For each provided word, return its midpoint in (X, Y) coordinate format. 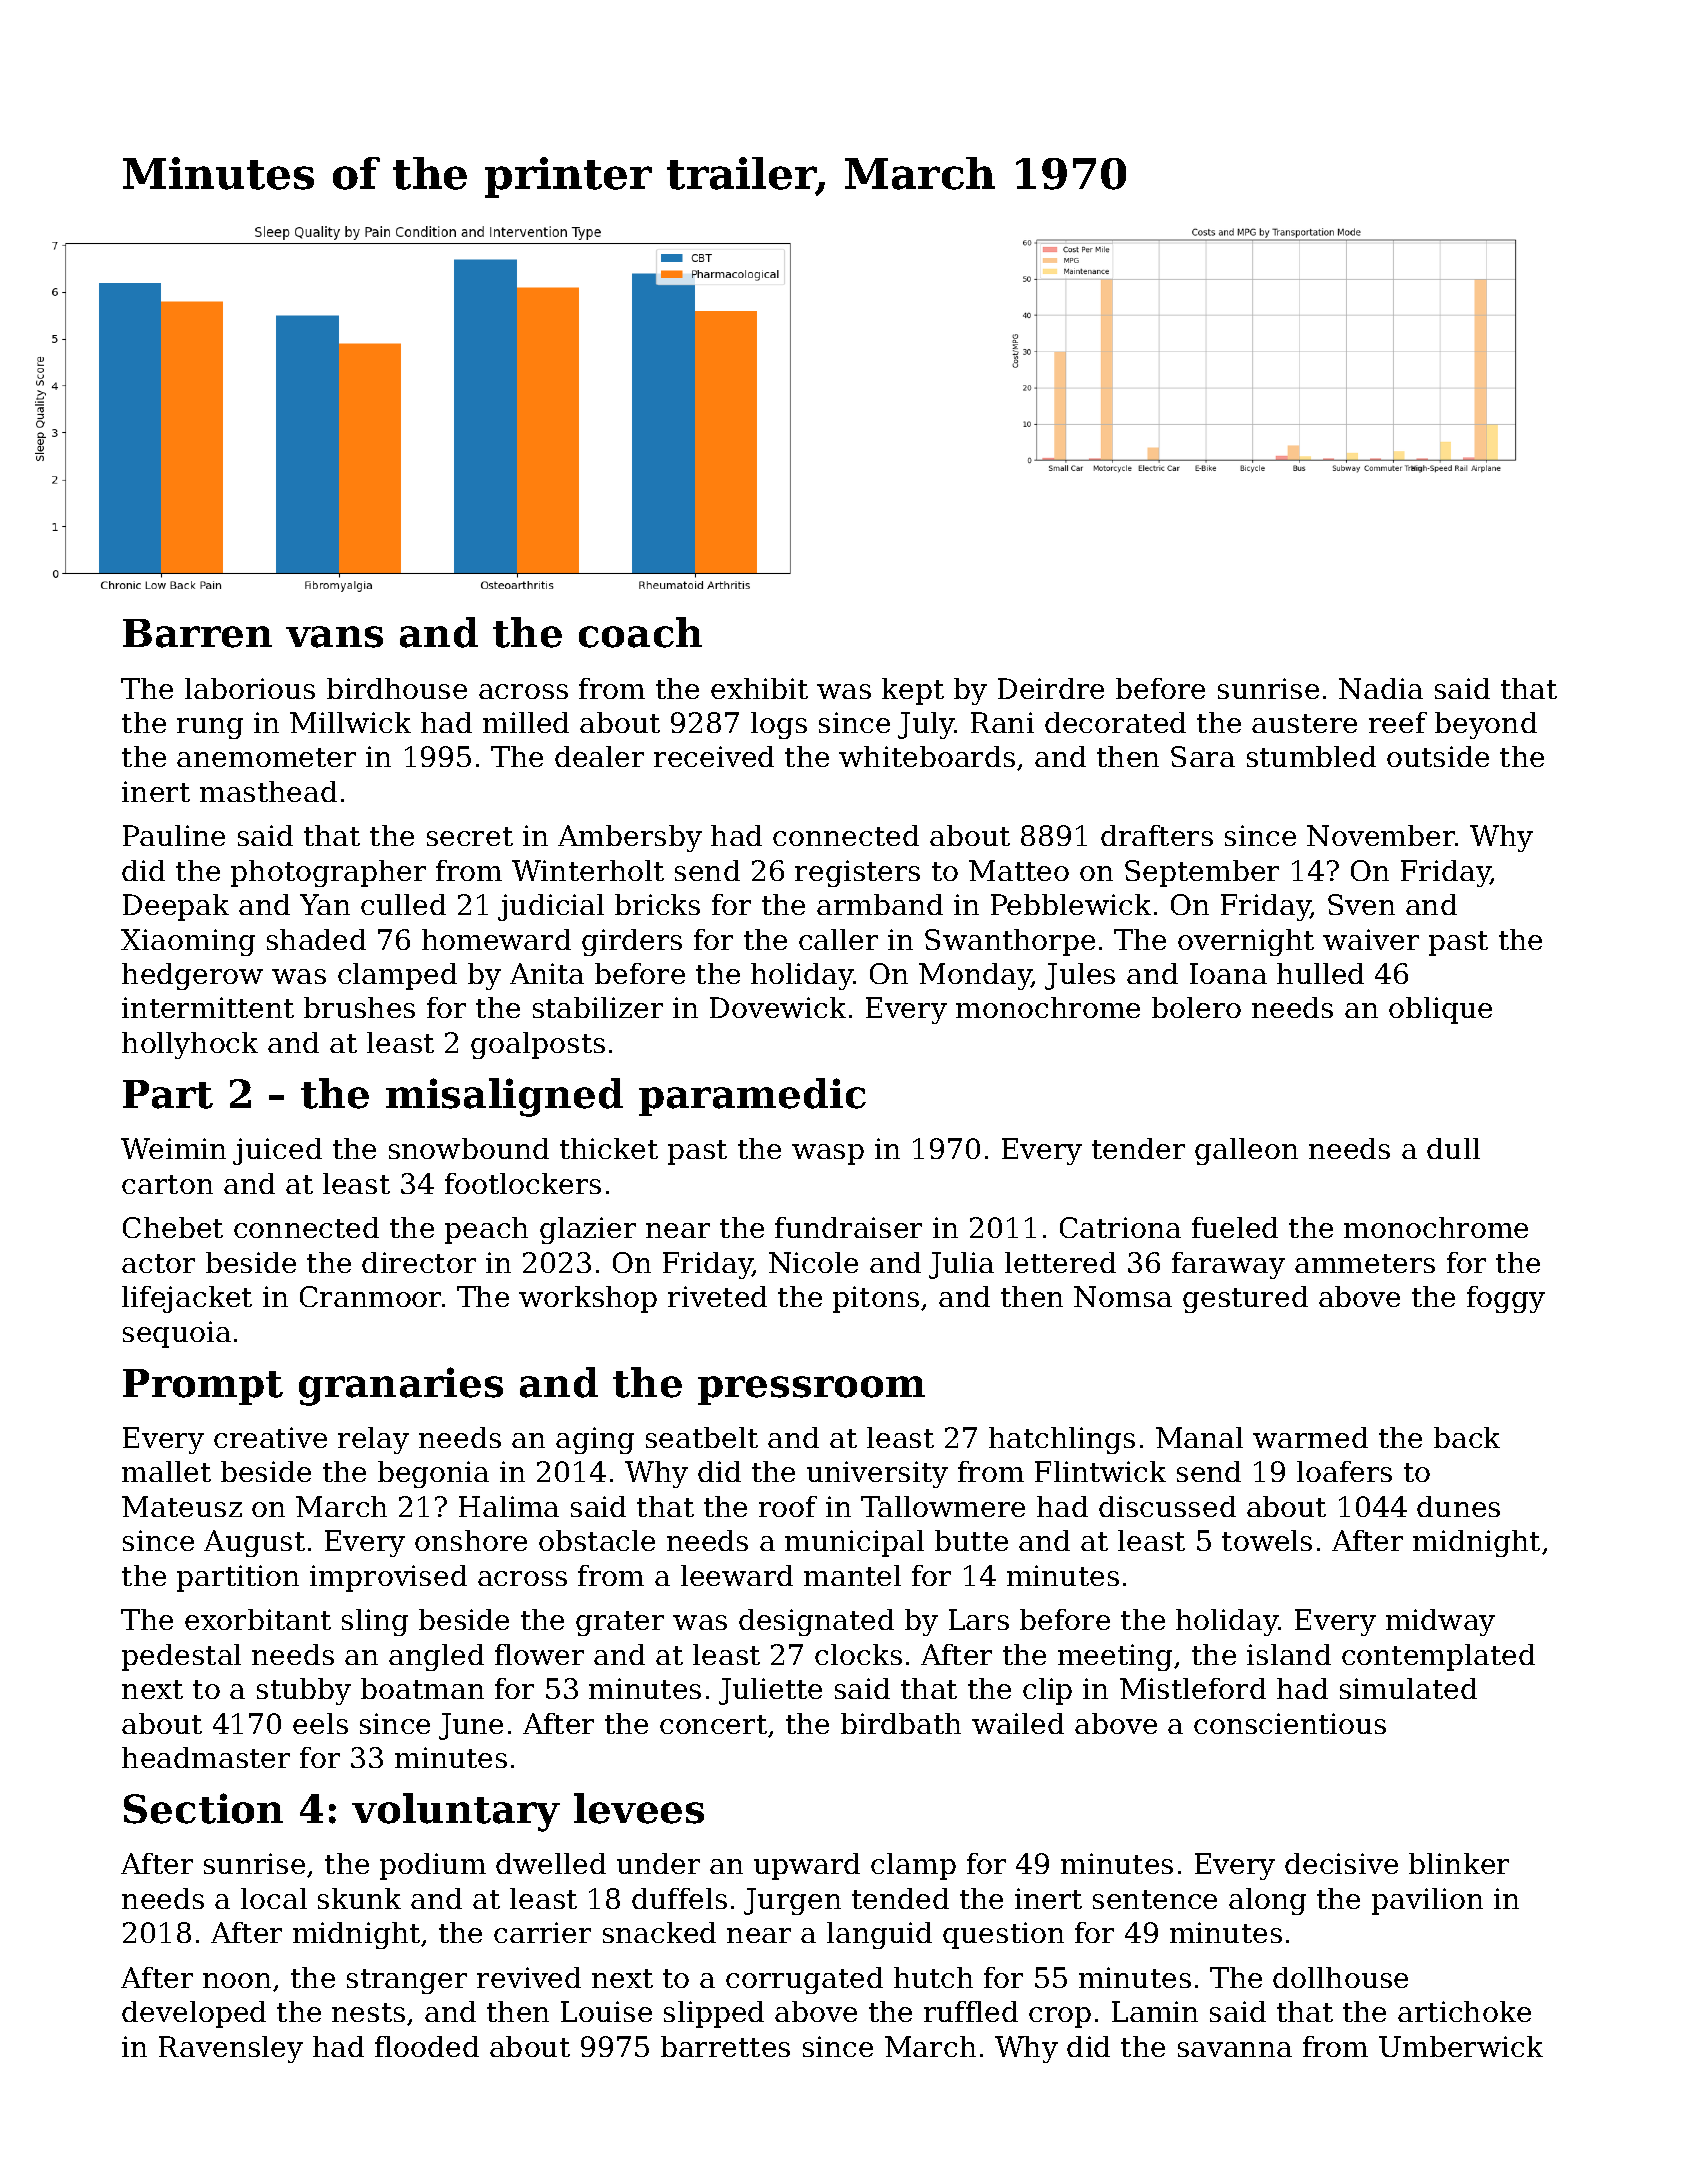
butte (971, 1540)
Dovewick (778, 1007)
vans (334, 637)
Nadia (1381, 688)
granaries (401, 1386)
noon (237, 1980)
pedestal (181, 1657)
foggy (1506, 1299)
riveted (717, 1296)
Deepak (176, 907)
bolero (1196, 1007)
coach (640, 632)
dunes (1458, 1506)
